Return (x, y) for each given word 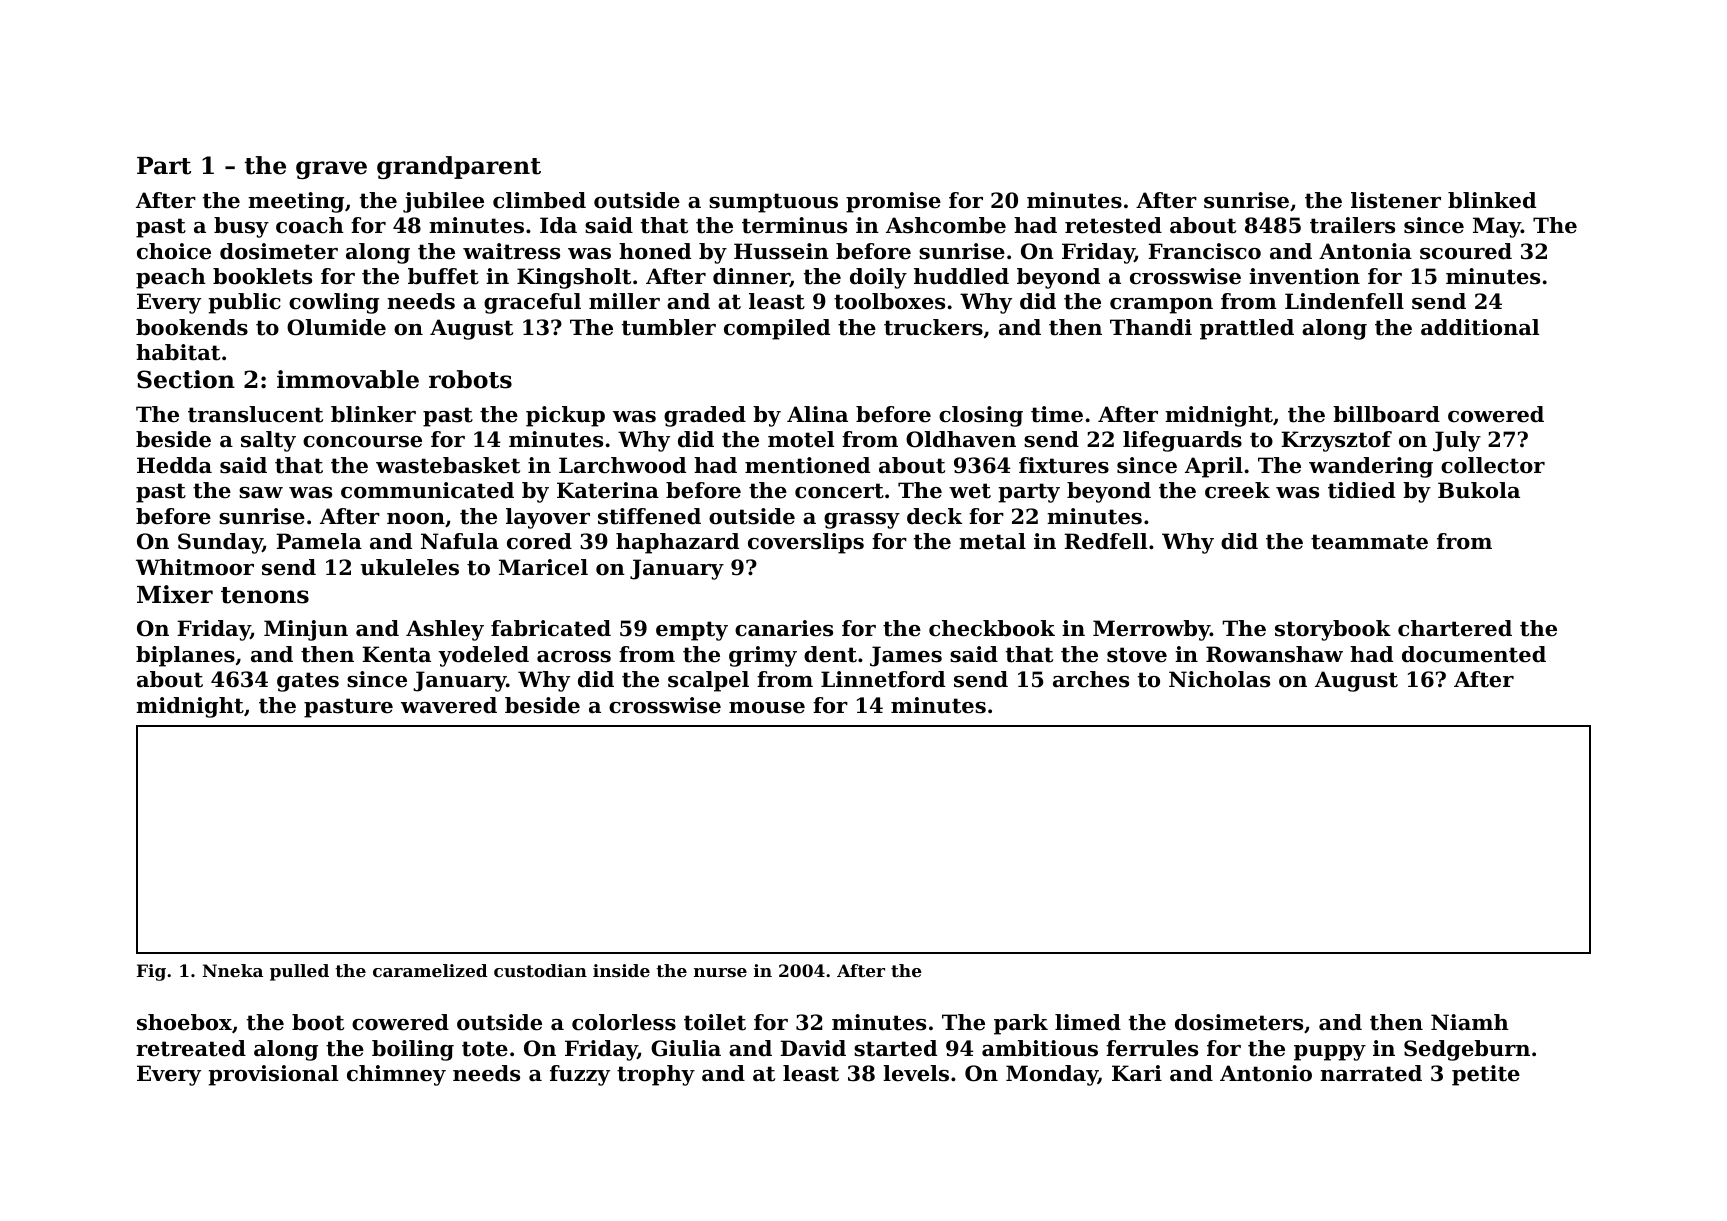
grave (331, 170)
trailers (1352, 225)
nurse (720, 972)
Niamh (1470, 1022)
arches (1091, 679)
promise (893, 202)
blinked (1492, 200)
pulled (299, 972)
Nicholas (1219, 679)
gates (308, 682)
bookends (192, 327)
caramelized (430, 970)
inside (621, 970)
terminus (794, 225)
